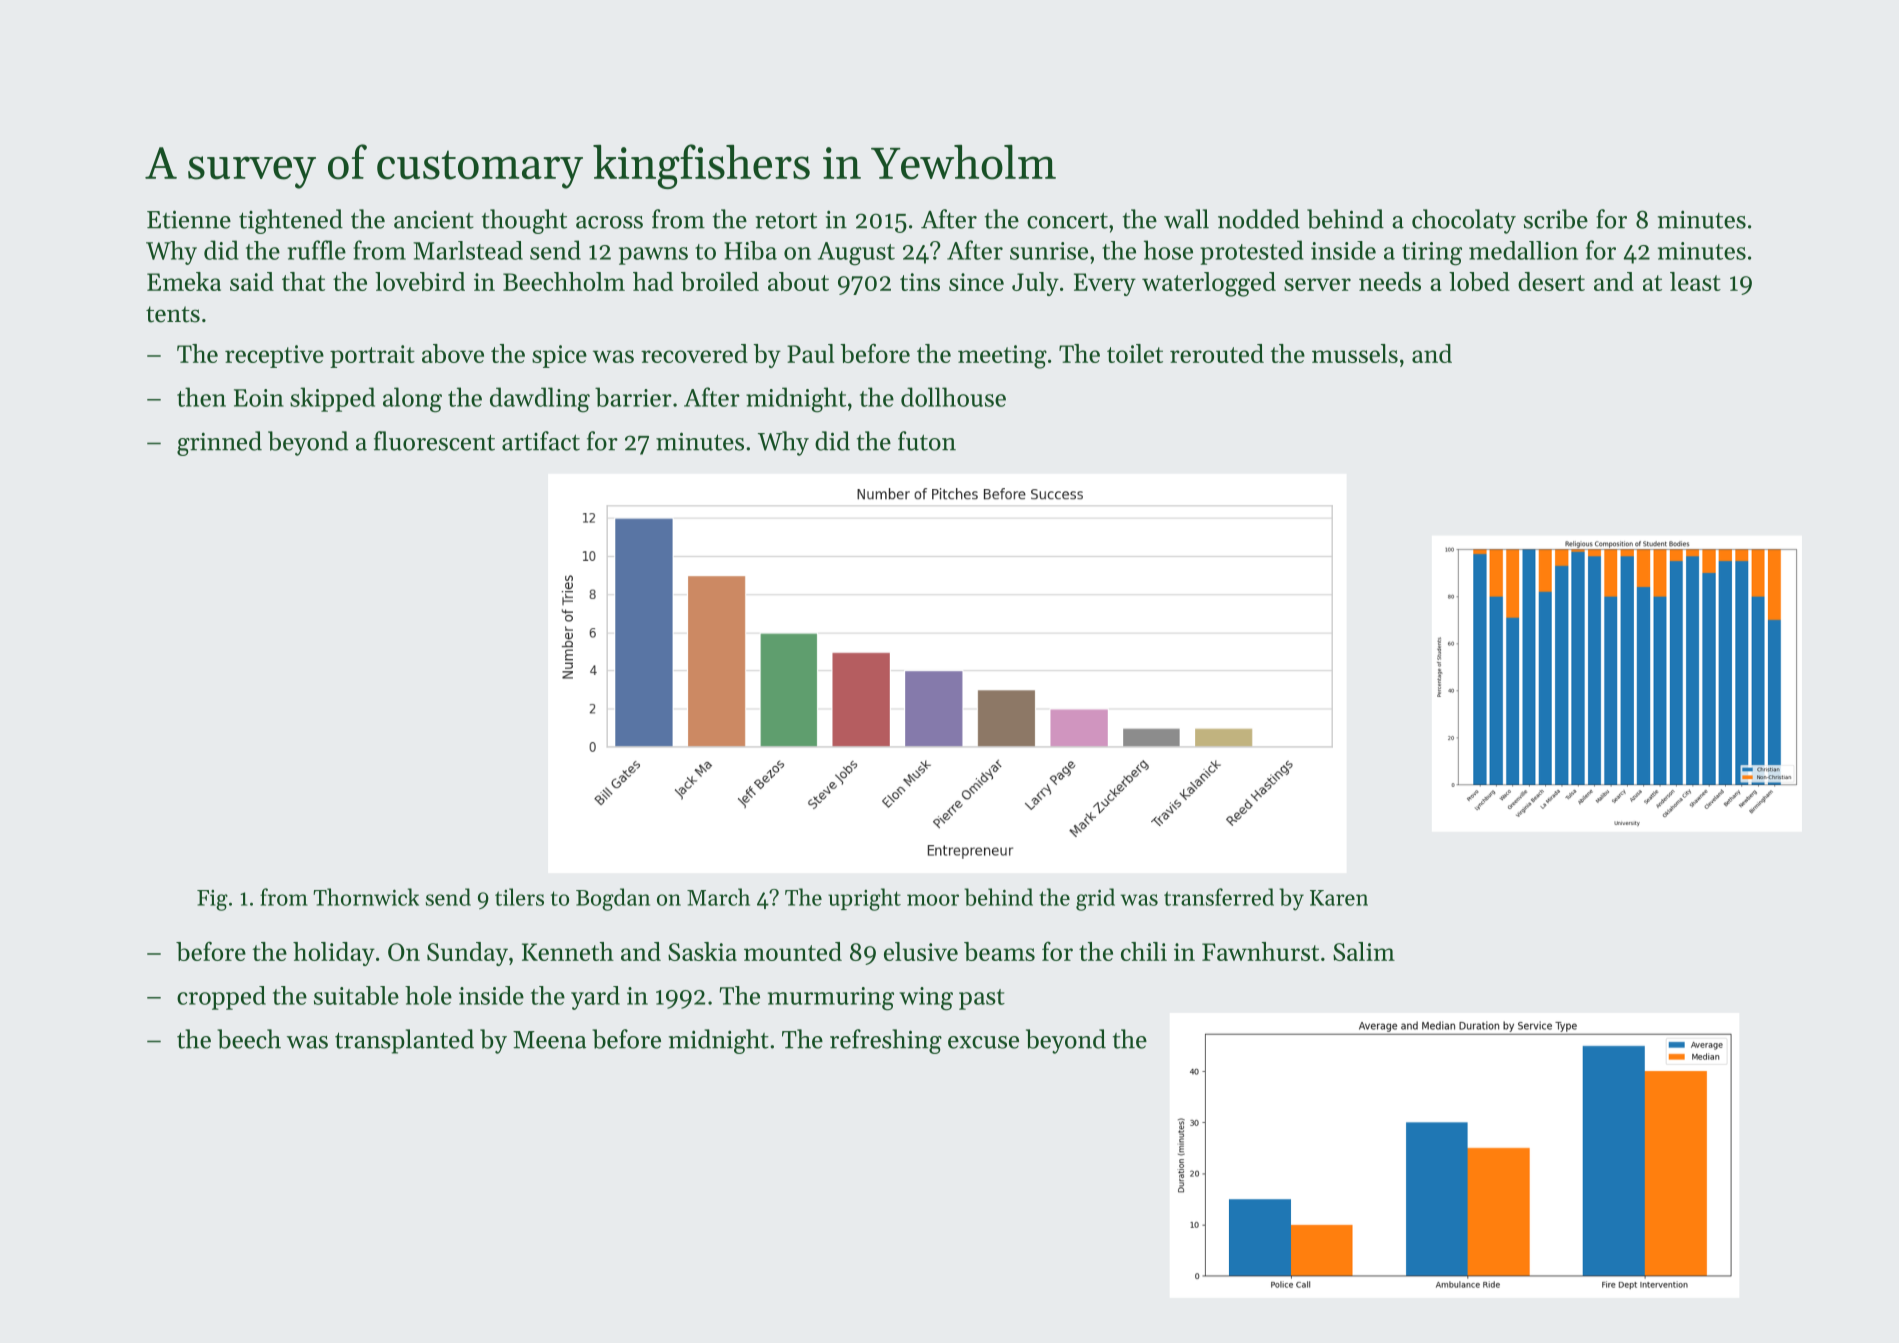  Describe the element at coordinates (1556, 219) in the screenshot. I see `scribe` at that location.
